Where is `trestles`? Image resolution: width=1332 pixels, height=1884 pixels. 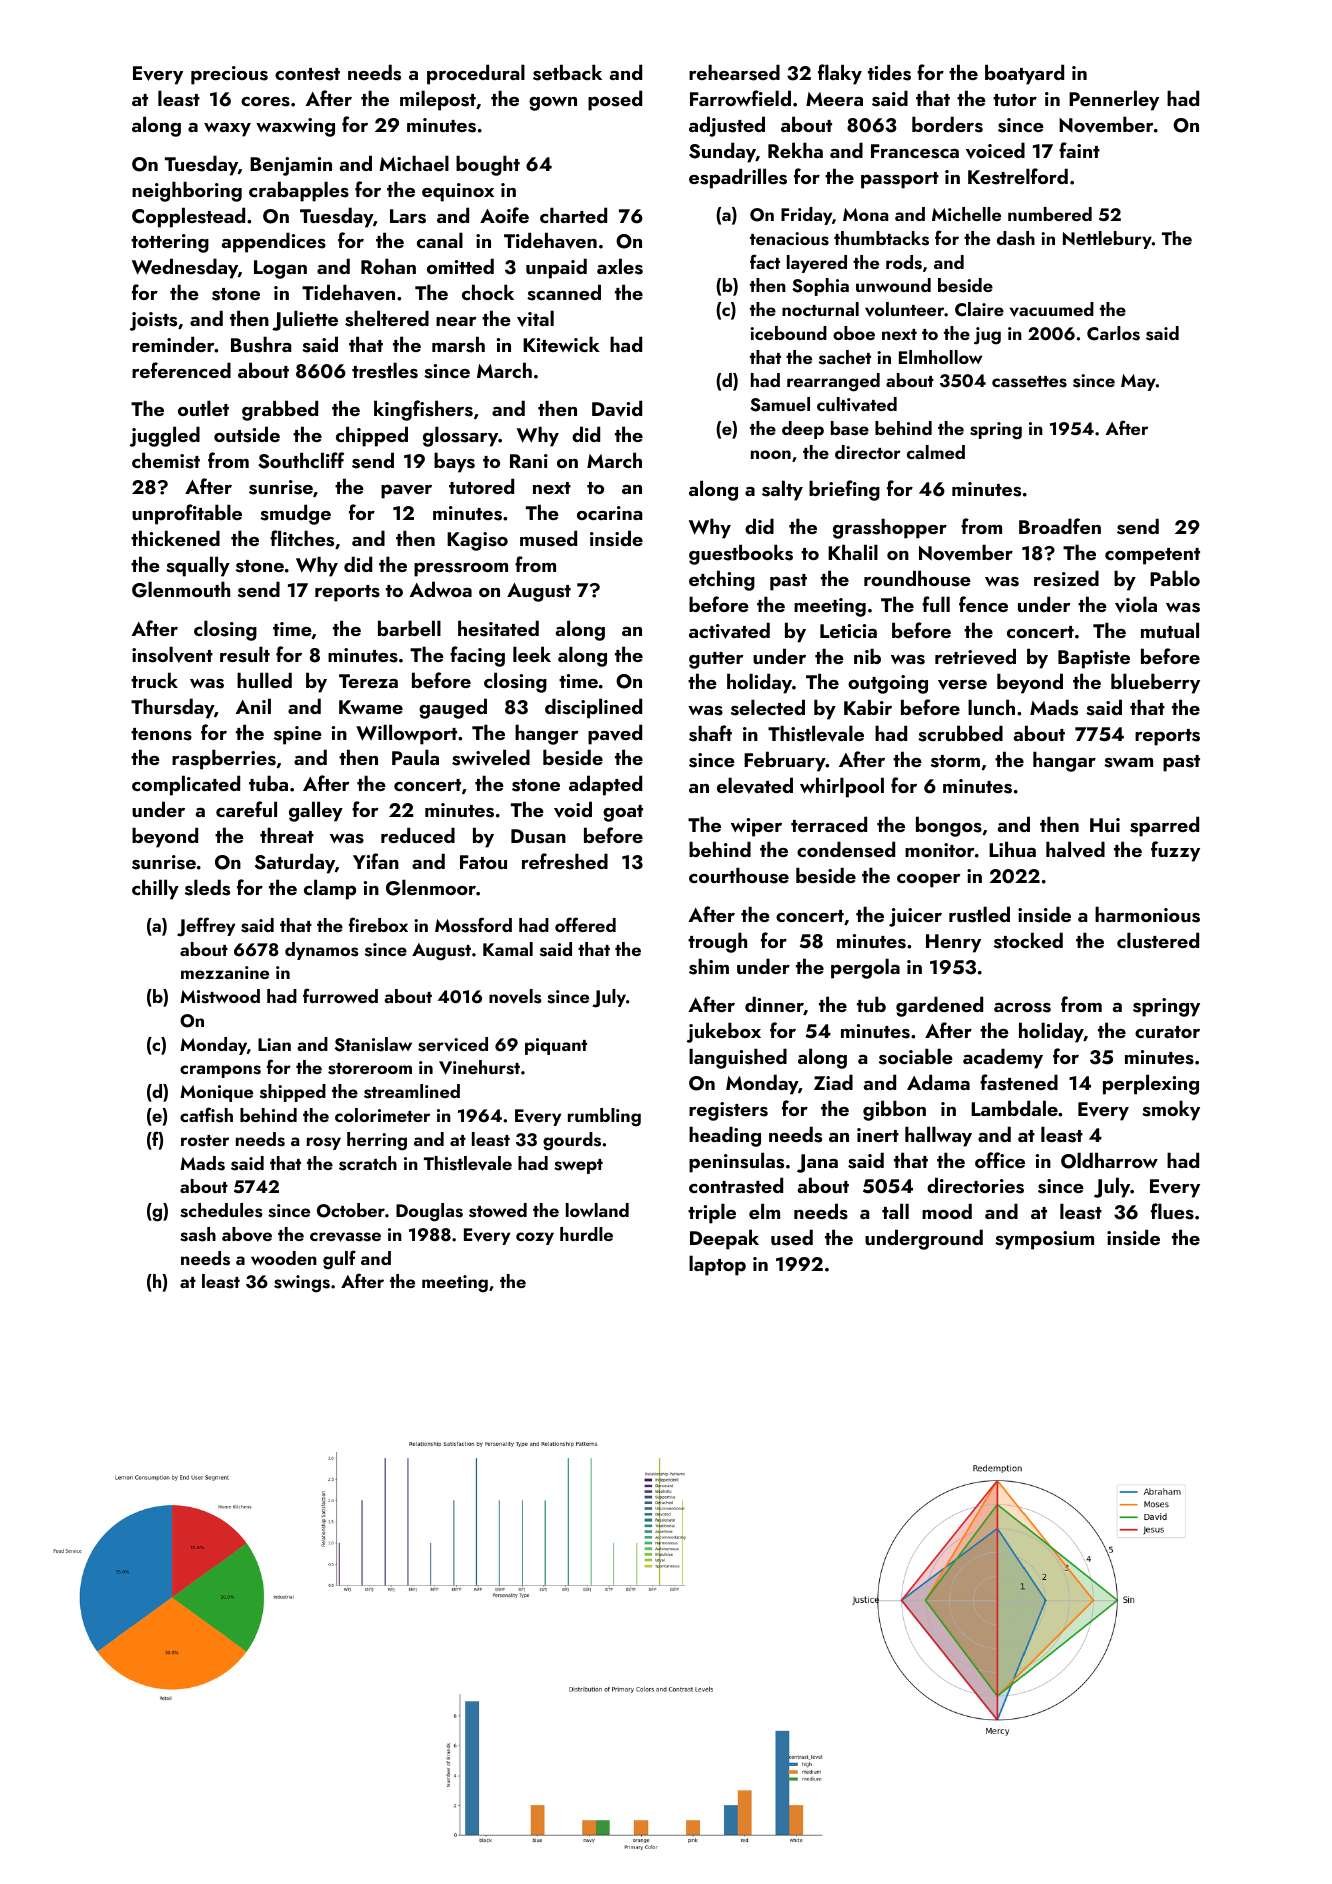
trestles is located at coordinates (385, 370).
